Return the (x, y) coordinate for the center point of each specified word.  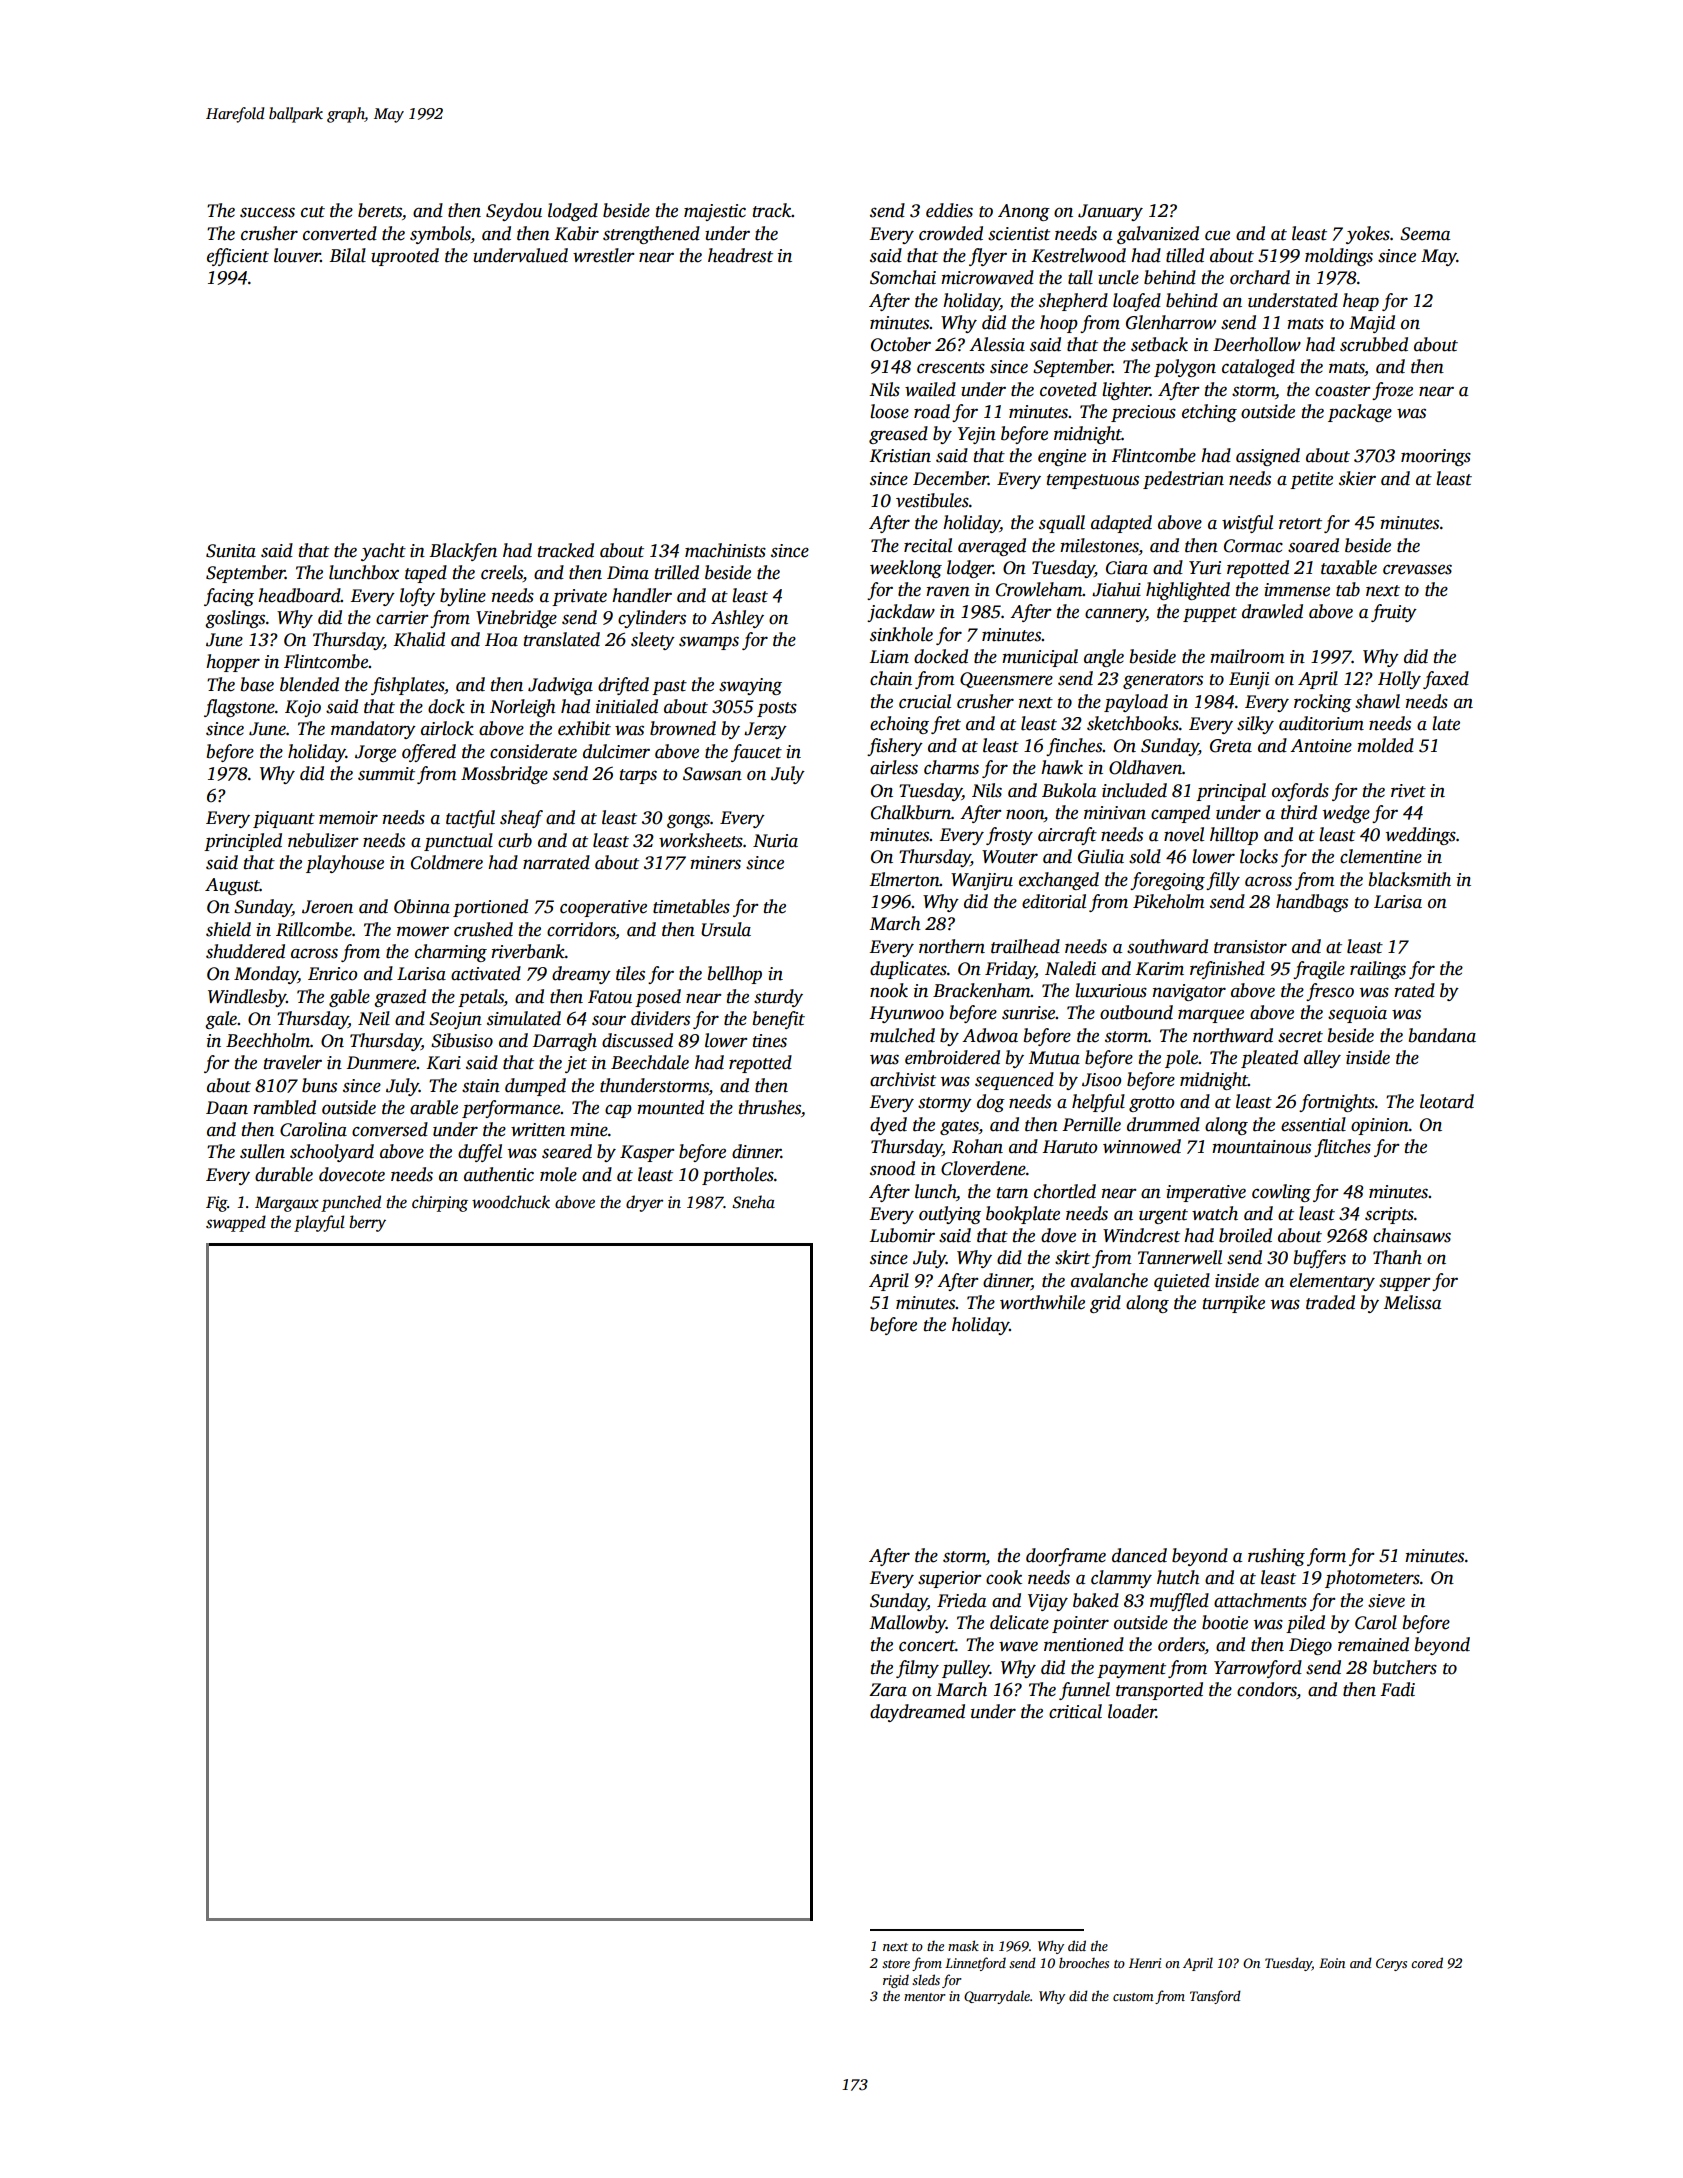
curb (515, 840)
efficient (238, 257)
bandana (1442, 1035)
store (896, 1964)
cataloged (1258, 368)
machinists (725, 550)
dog (991, 1103)
